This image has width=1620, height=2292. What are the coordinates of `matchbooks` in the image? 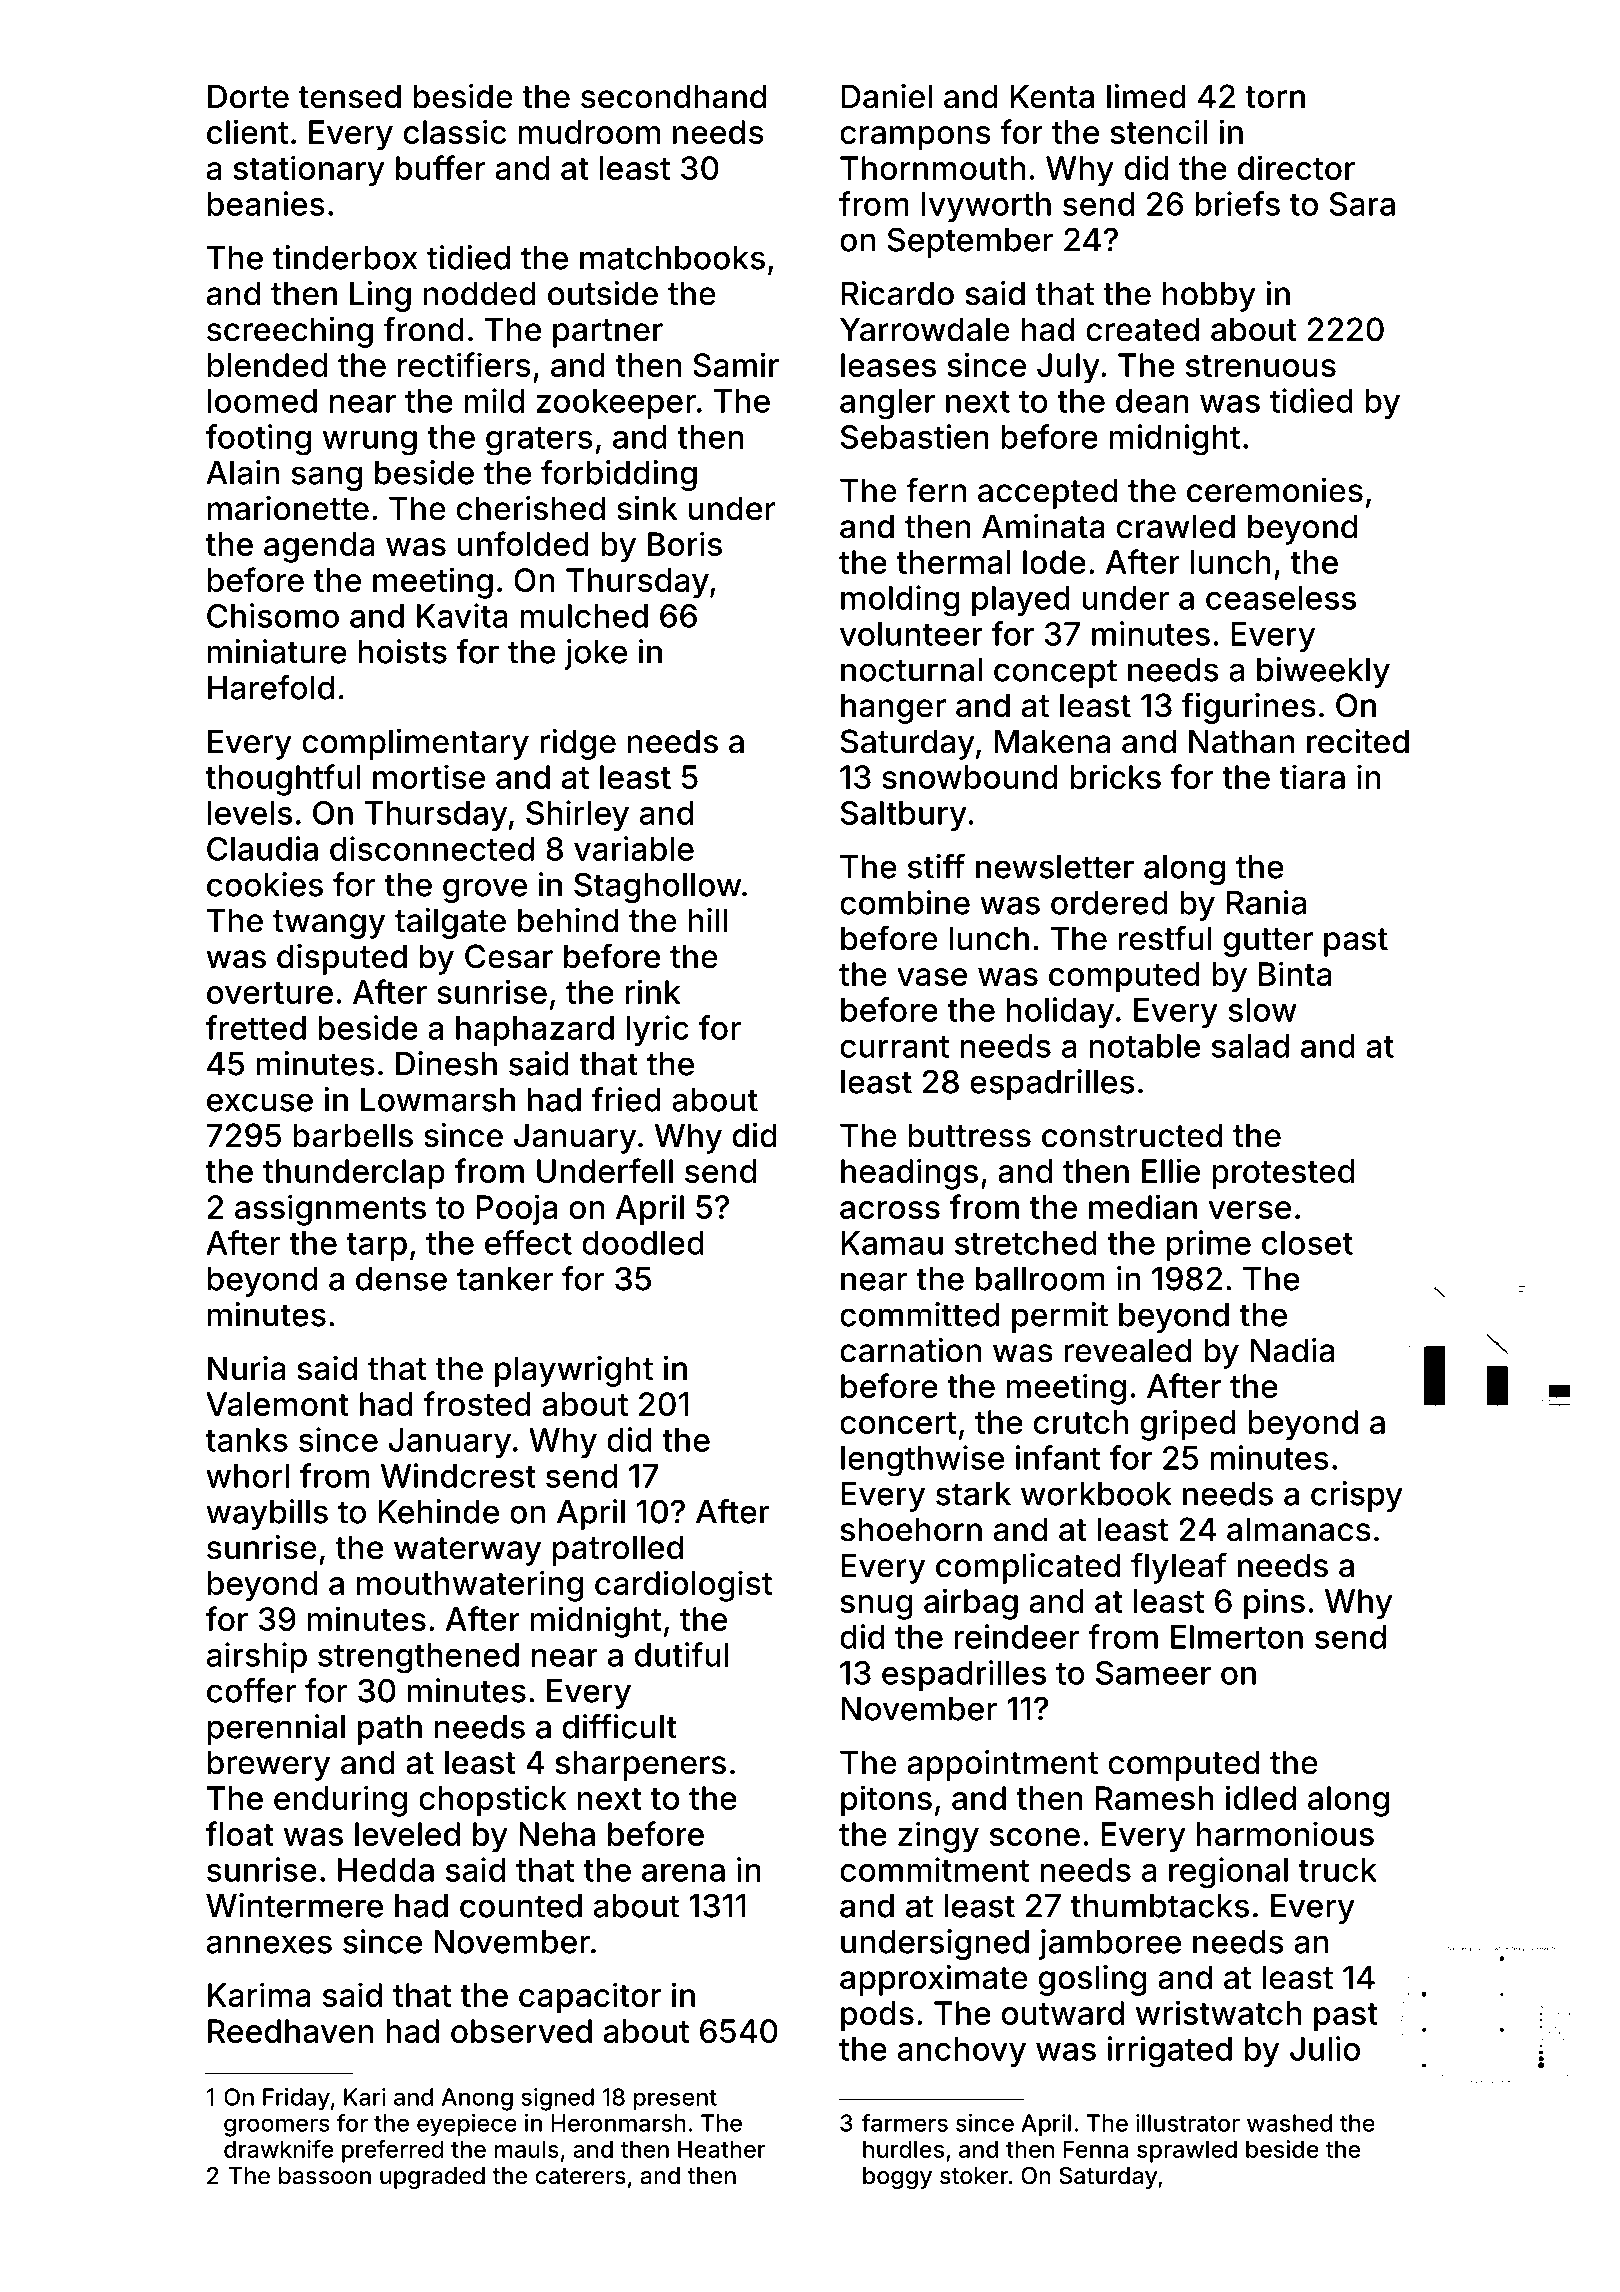 It's located at (672, 258).
